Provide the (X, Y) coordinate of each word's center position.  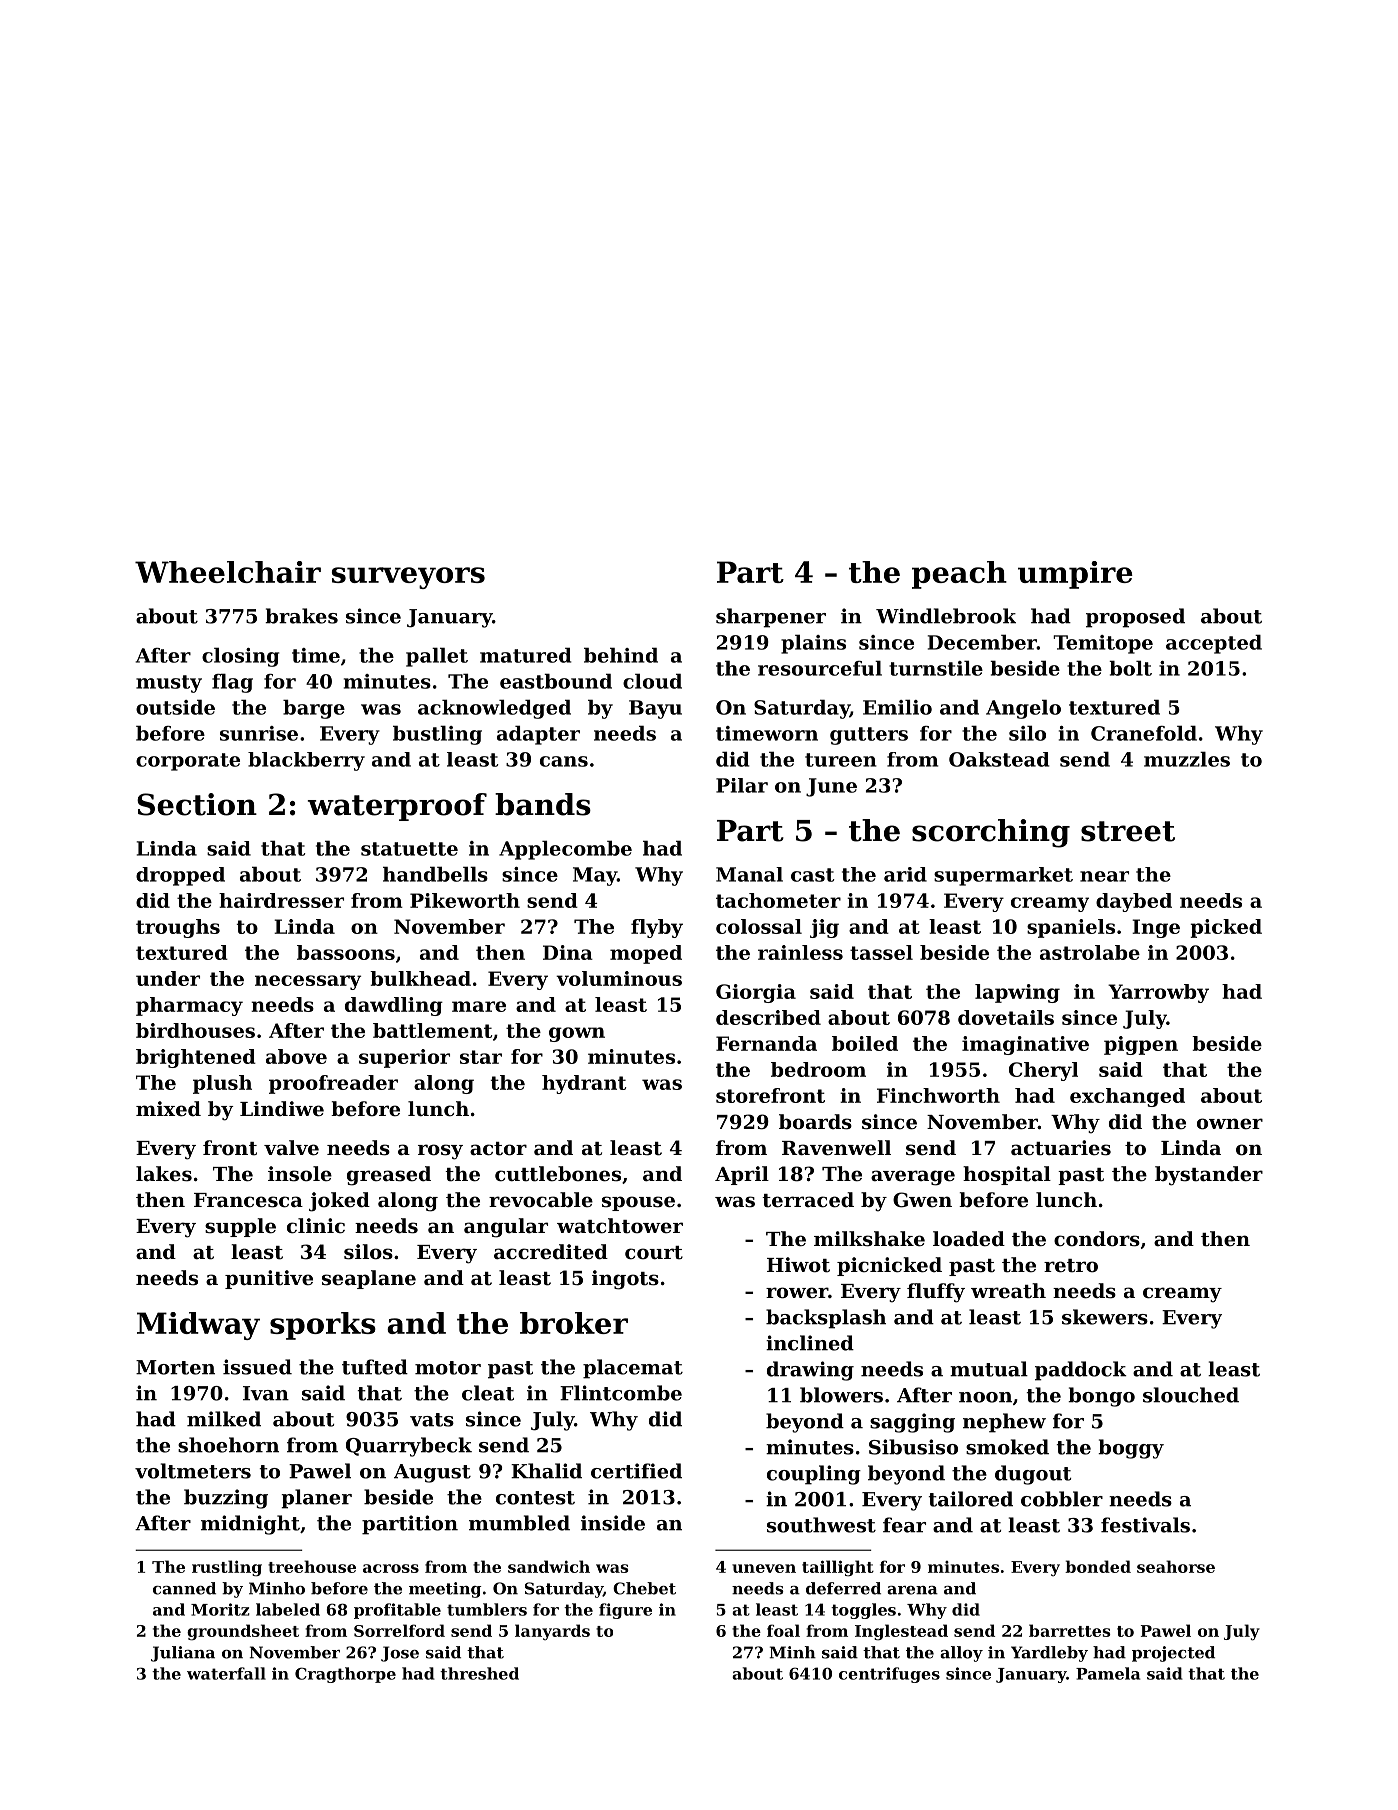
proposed (1135, 618)
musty (169, 684)
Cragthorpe (345, 1675)
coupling (814, 1475)
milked (224, 1419)
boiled (865, 1043)
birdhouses (195, 1030)
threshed (479, 1673)
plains (813, 644)
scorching (991, 833)
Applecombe (565, 850)
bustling (437, 735)
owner (1230, 1124)
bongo (1101, 1397)
